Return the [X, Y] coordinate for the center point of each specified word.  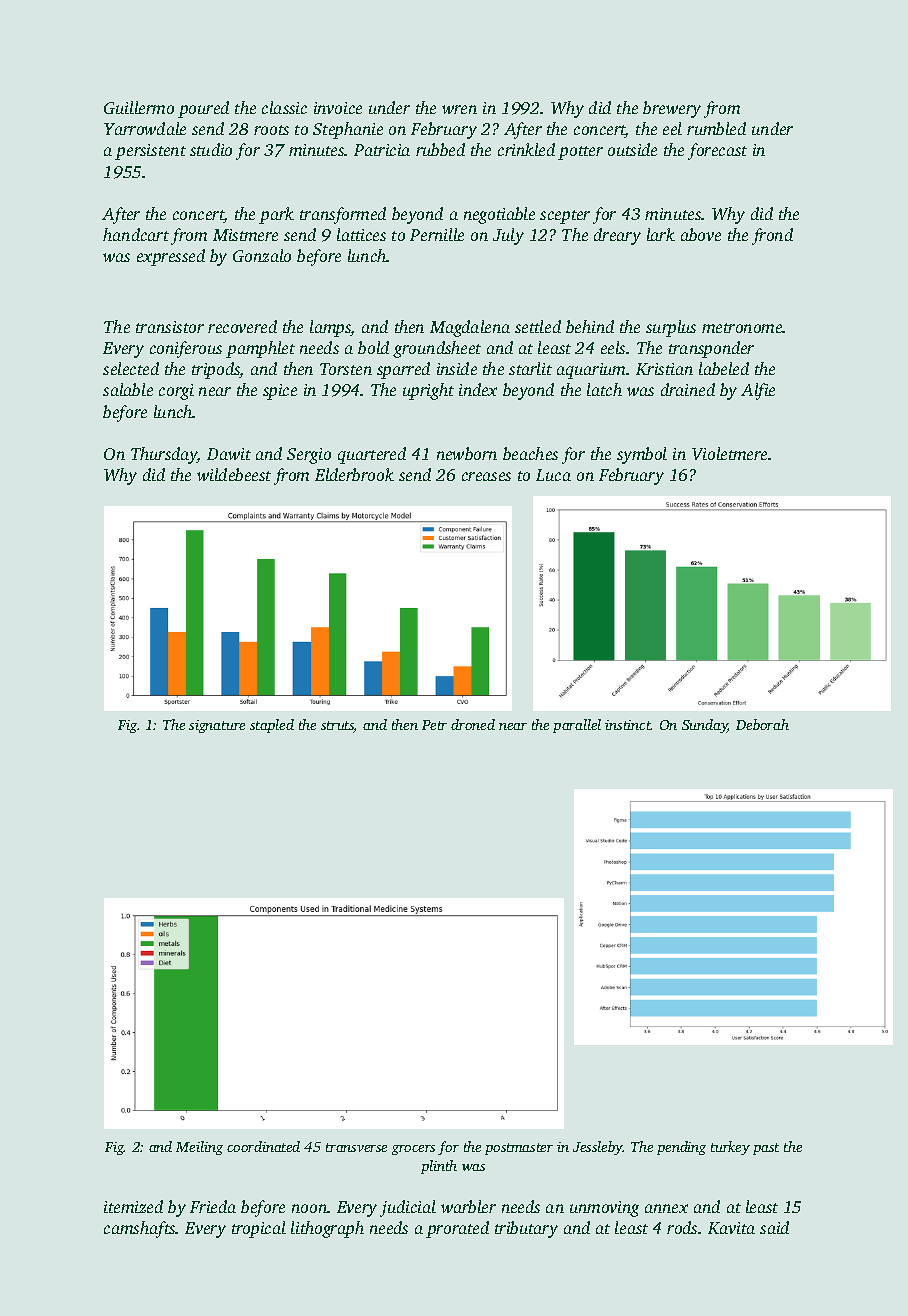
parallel [577, 726]
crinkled [526, 149]
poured [203, 109]
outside [632, 149]
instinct [628, 725]
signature [217, 726]
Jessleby [598, 1148]
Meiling [199, 1148]
